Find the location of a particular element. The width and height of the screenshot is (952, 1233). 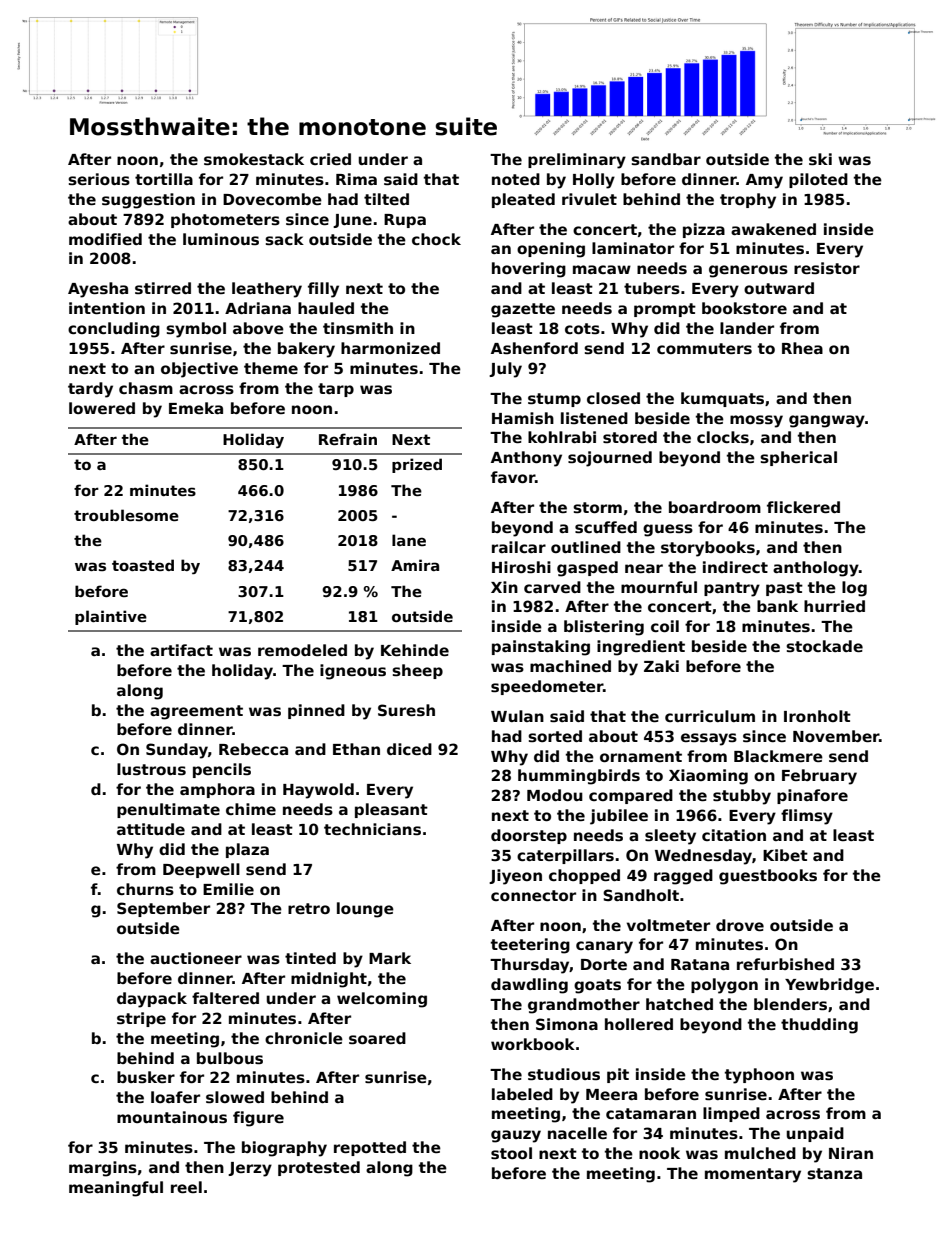

photometers is located at coordinates (225, 220).
